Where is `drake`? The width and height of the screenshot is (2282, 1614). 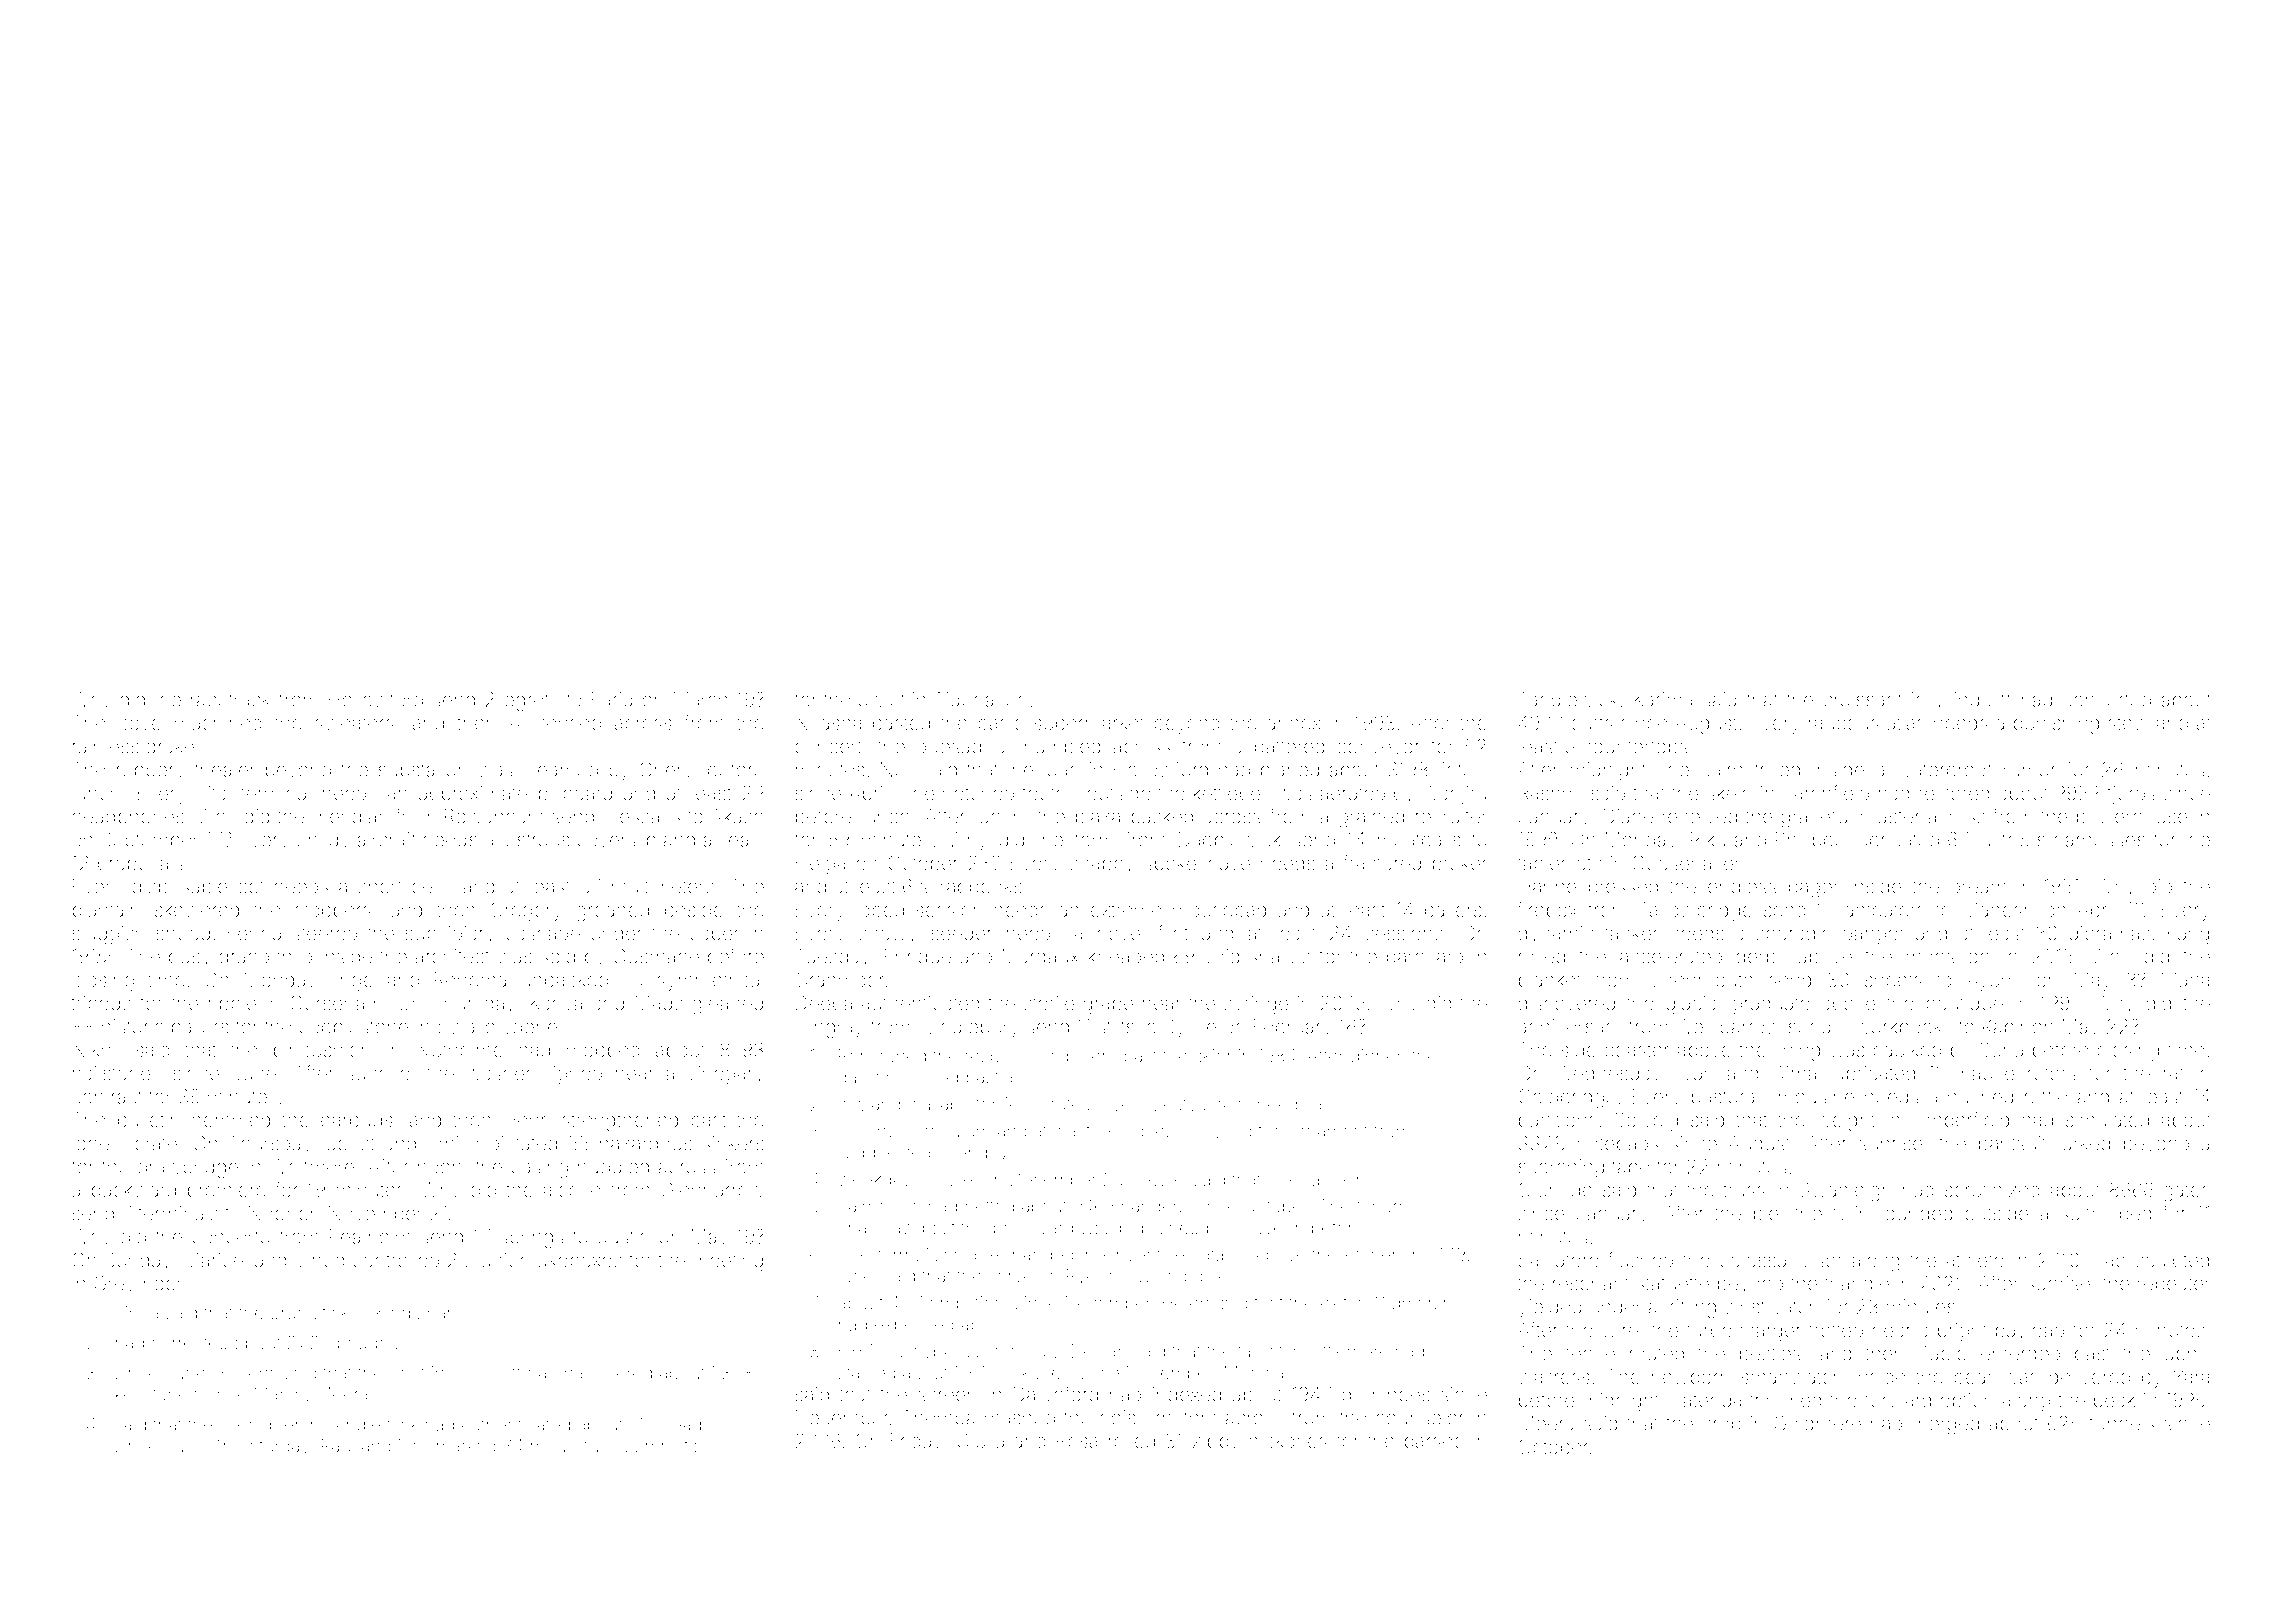 drake is located at coordinates (170, 746).
